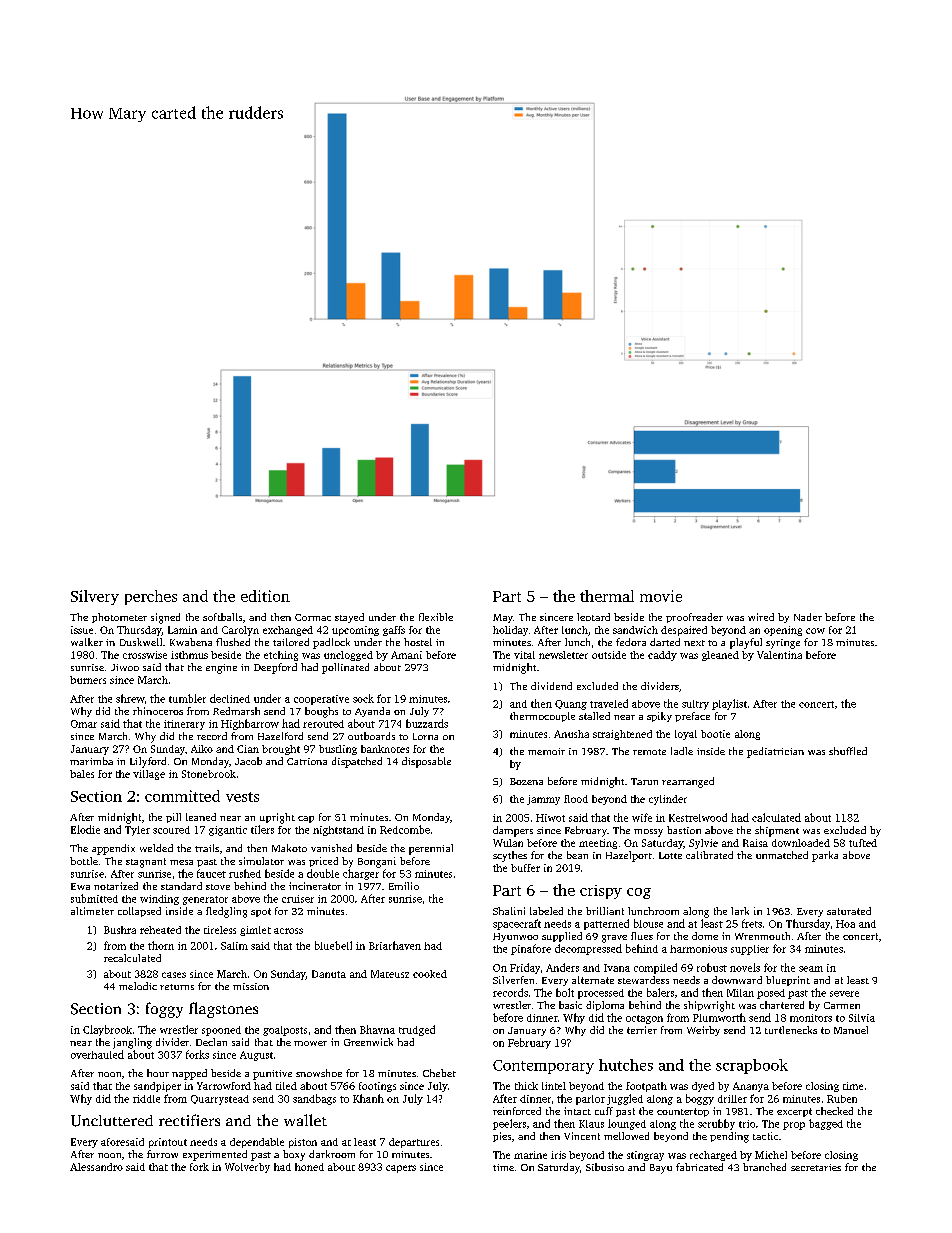  What do you see at coordinates (427, 723) in the image?
I see `buzzards` at bounding box center [427, 723].
